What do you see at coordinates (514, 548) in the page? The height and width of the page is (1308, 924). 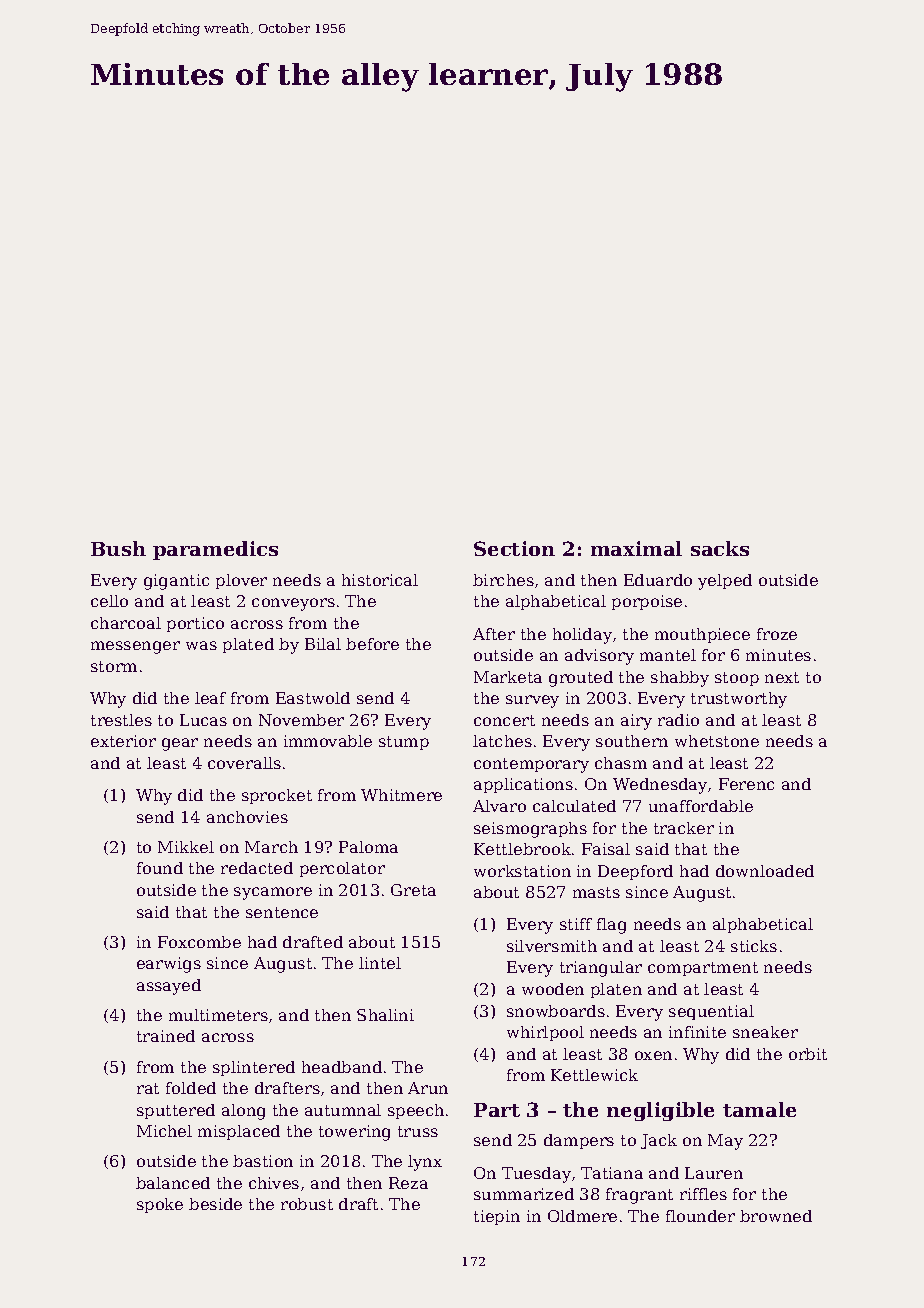 I see `Section` at bounding box center [514, 548].
